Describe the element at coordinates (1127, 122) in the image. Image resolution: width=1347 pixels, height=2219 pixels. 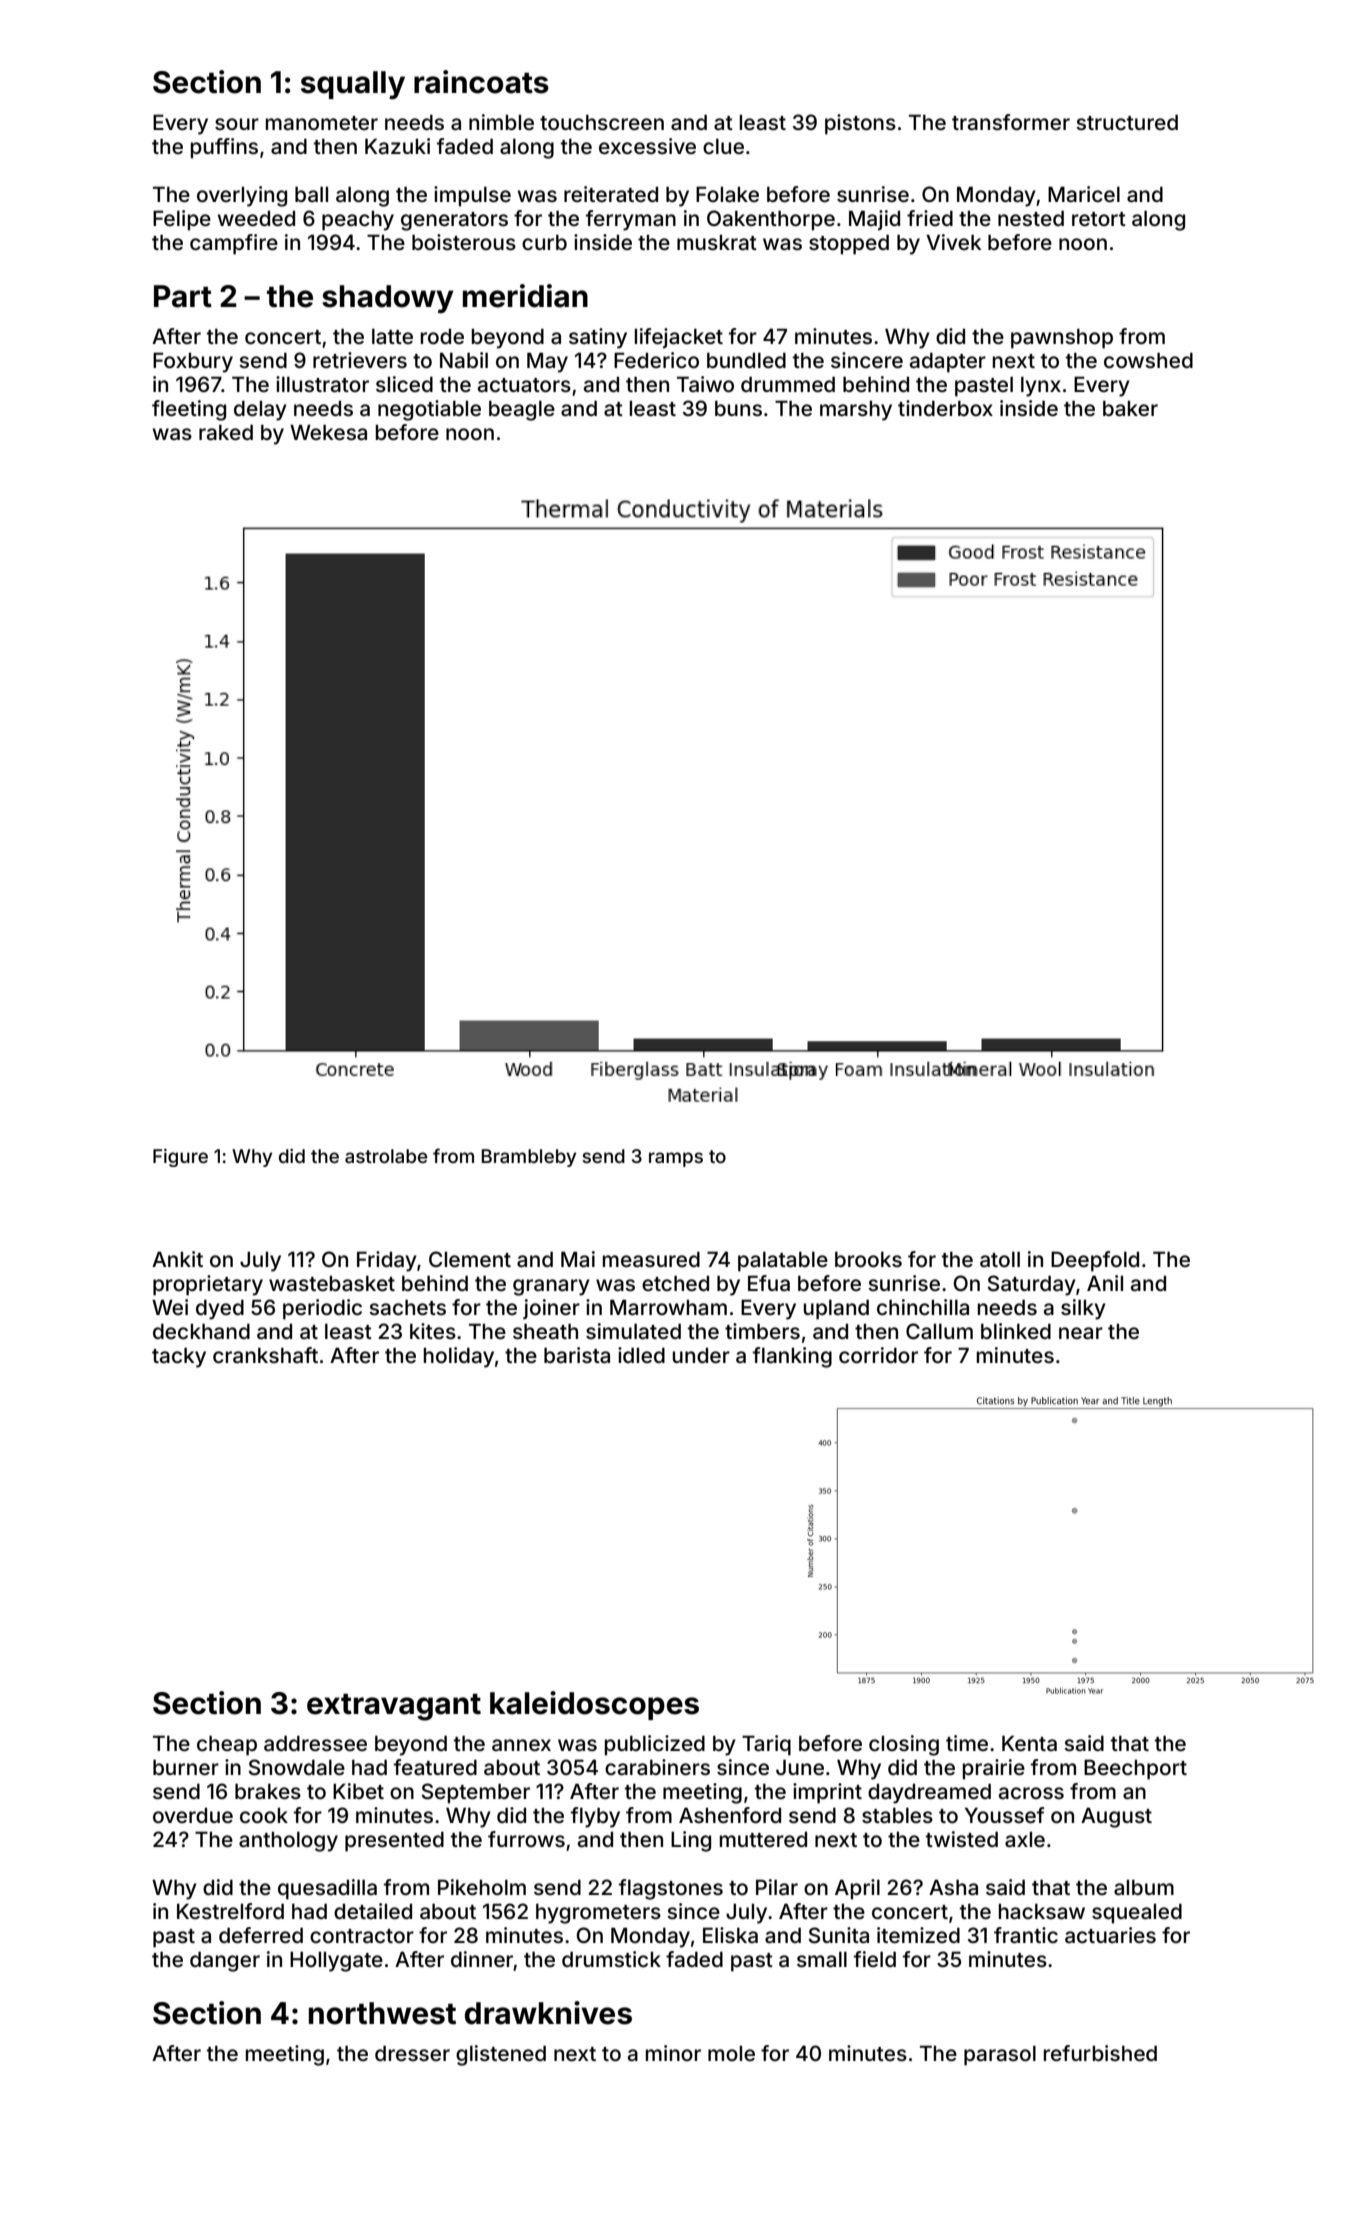
I see `structured` at that location.
